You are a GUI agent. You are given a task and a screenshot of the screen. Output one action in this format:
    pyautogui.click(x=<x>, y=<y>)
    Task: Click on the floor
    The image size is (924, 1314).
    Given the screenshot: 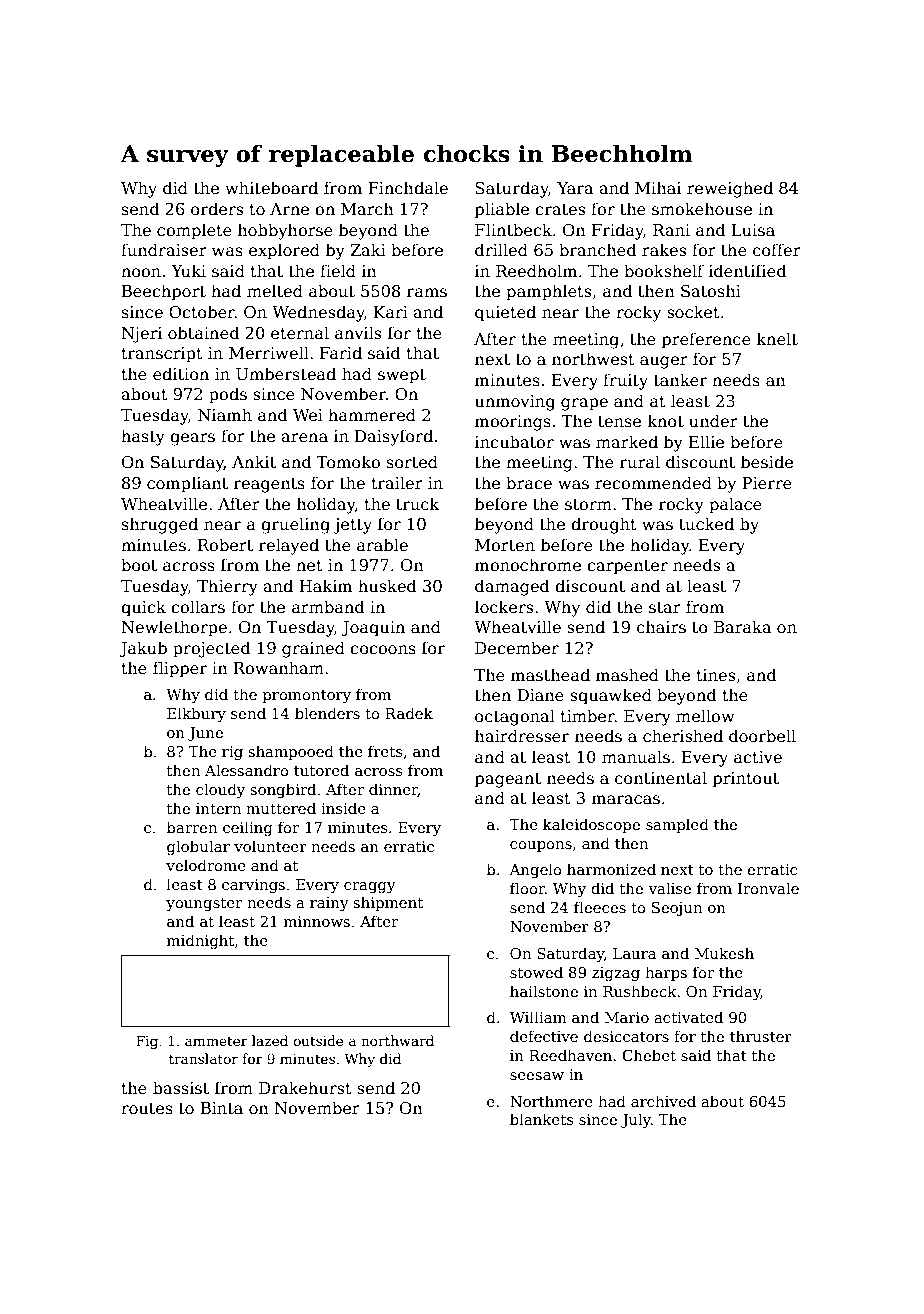 What is the action you would take?
    pyautogui.click(x=527, y=888)
